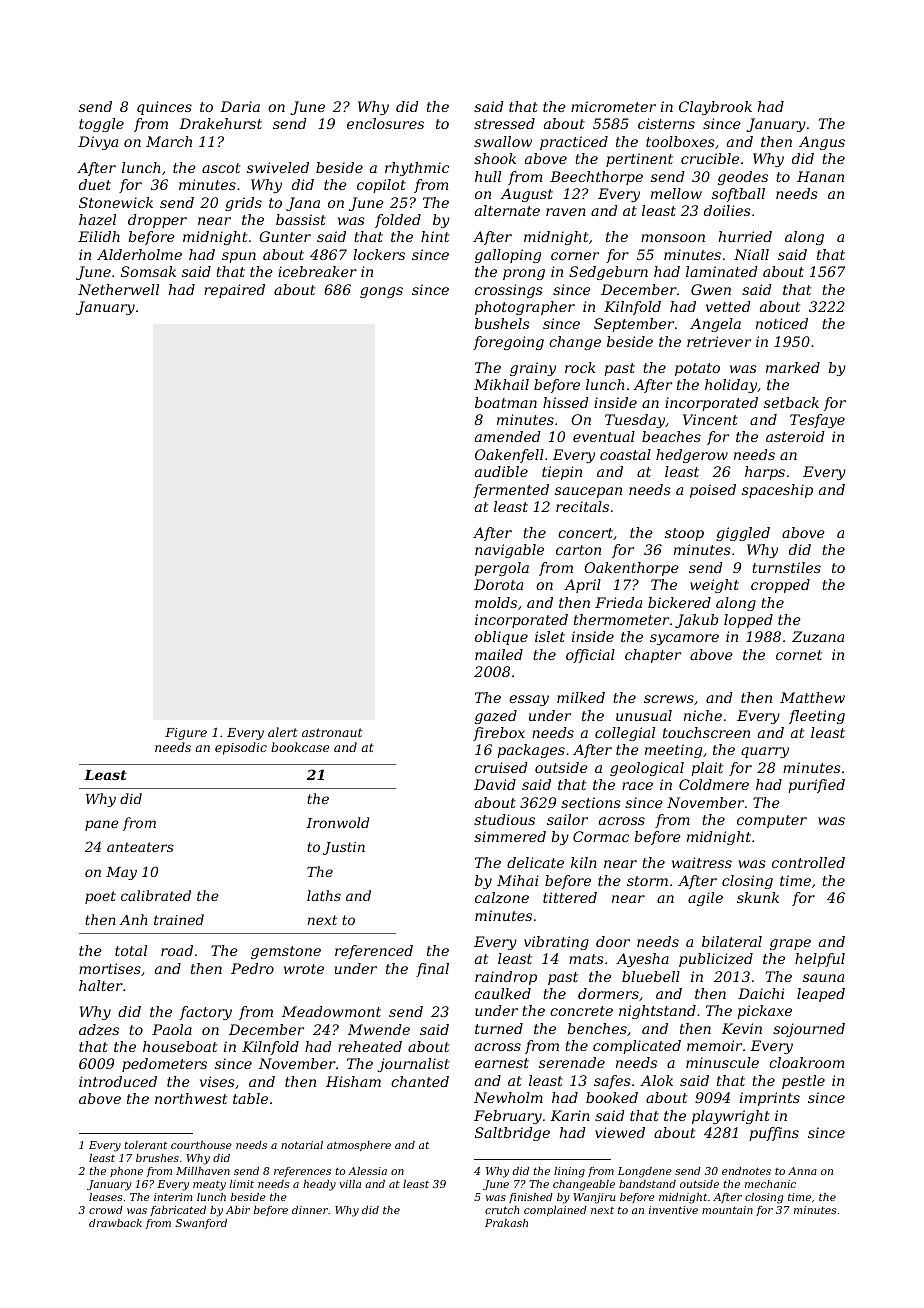  What do you see at coordinates (715, 108) in the document?
I see `Claybrook` at bounding box center [715, 108].
